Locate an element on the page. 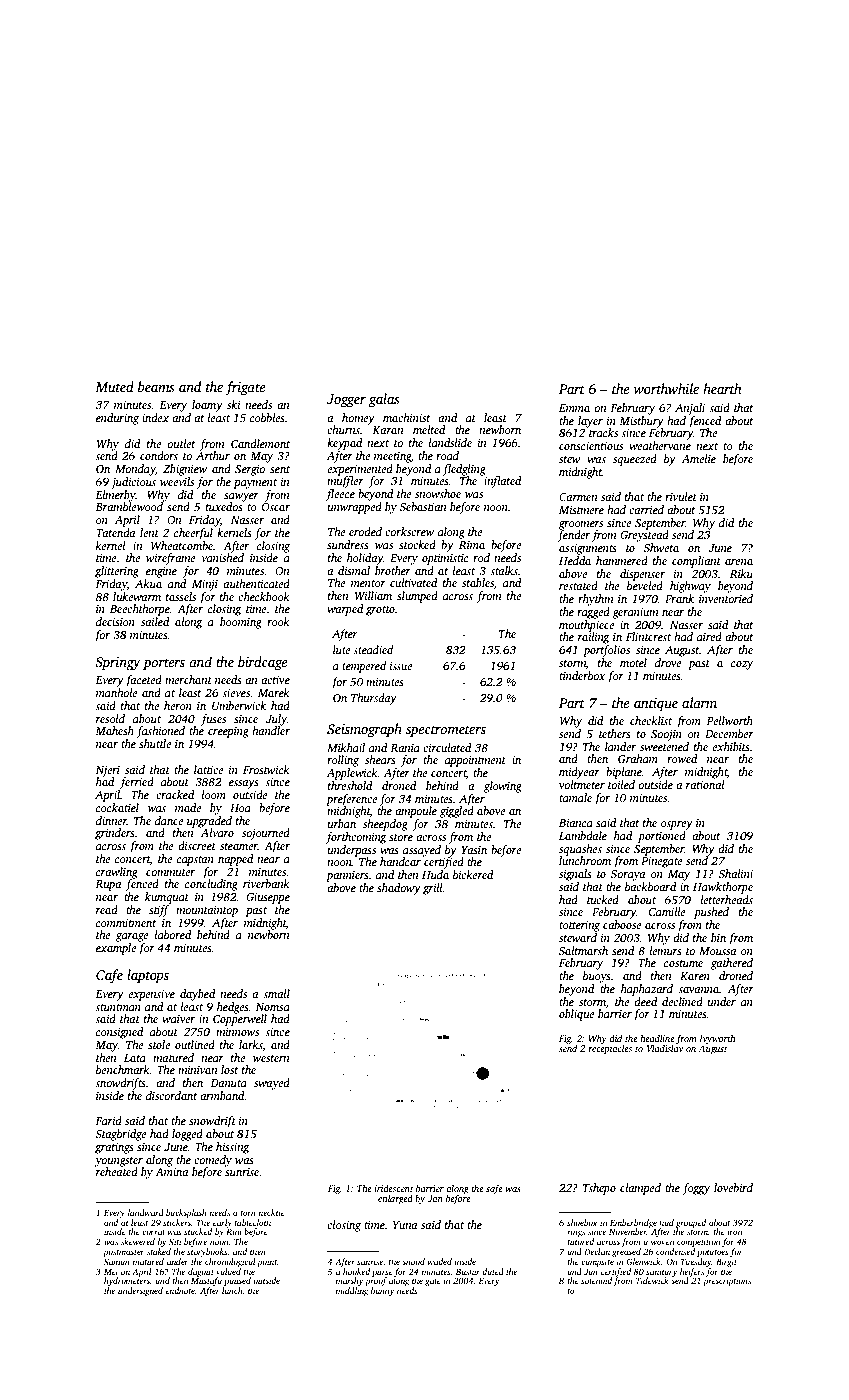 The image size is (849, 1400). tottering is located at coordinates (579, 926).
